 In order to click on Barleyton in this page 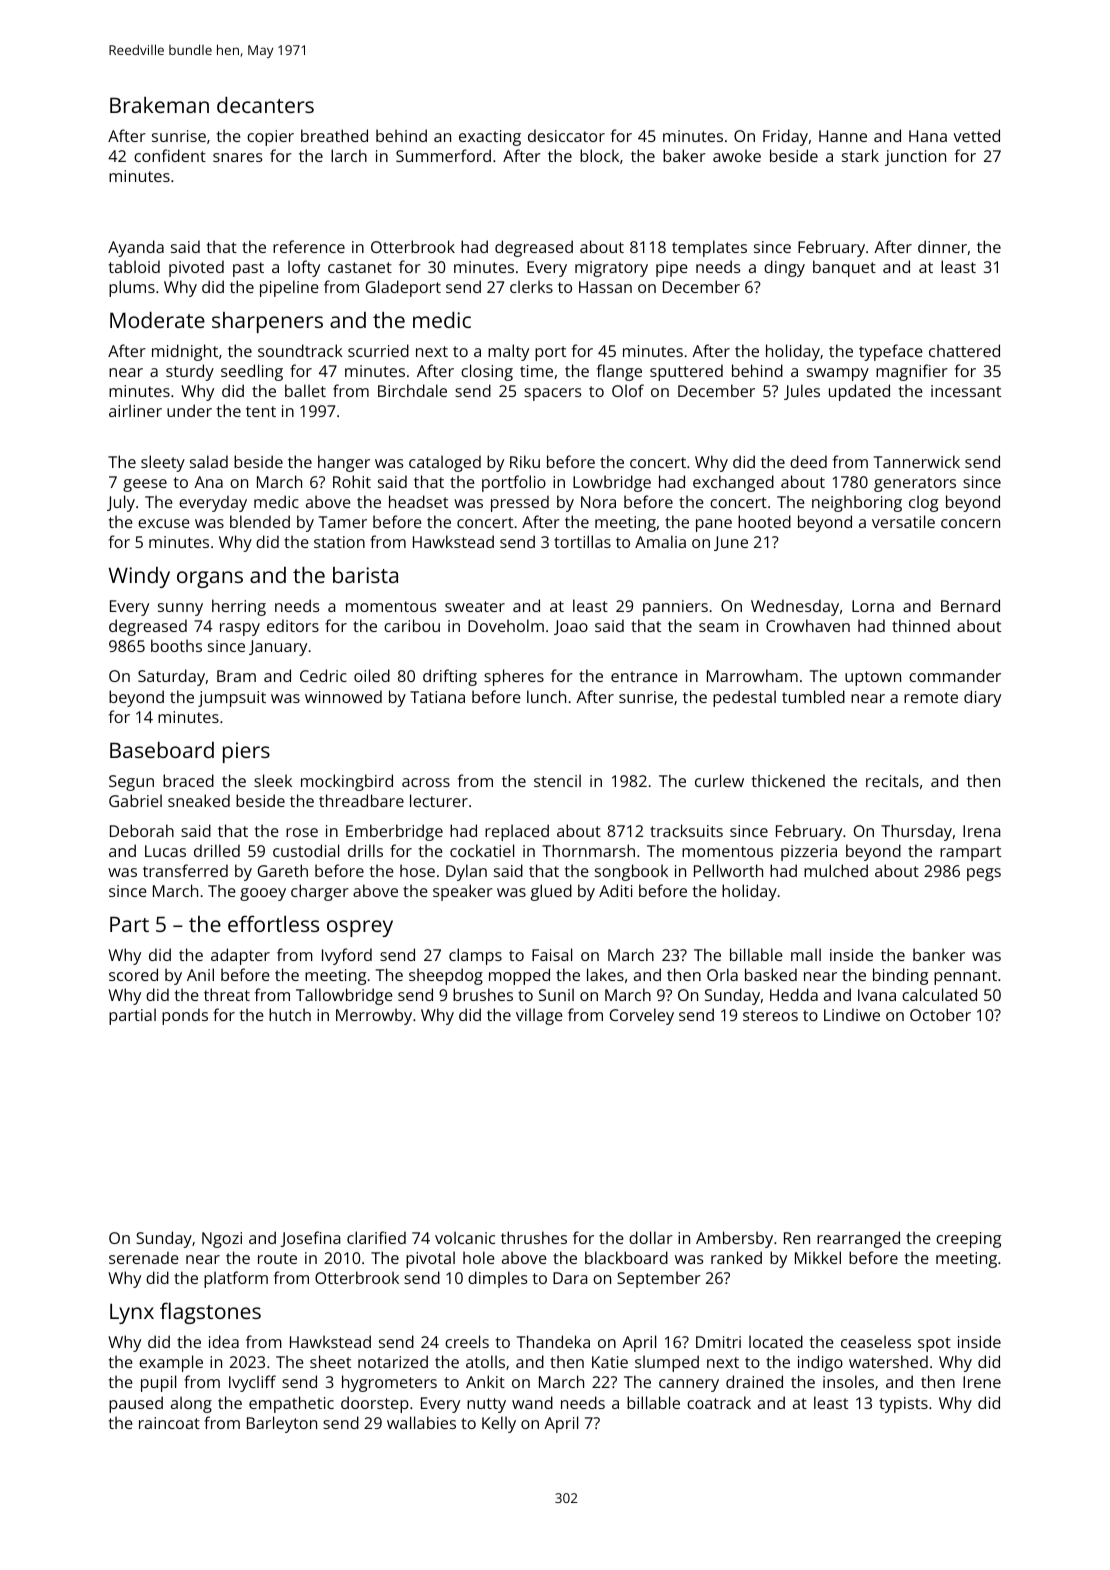, I will do `click(282, 1424)`.
